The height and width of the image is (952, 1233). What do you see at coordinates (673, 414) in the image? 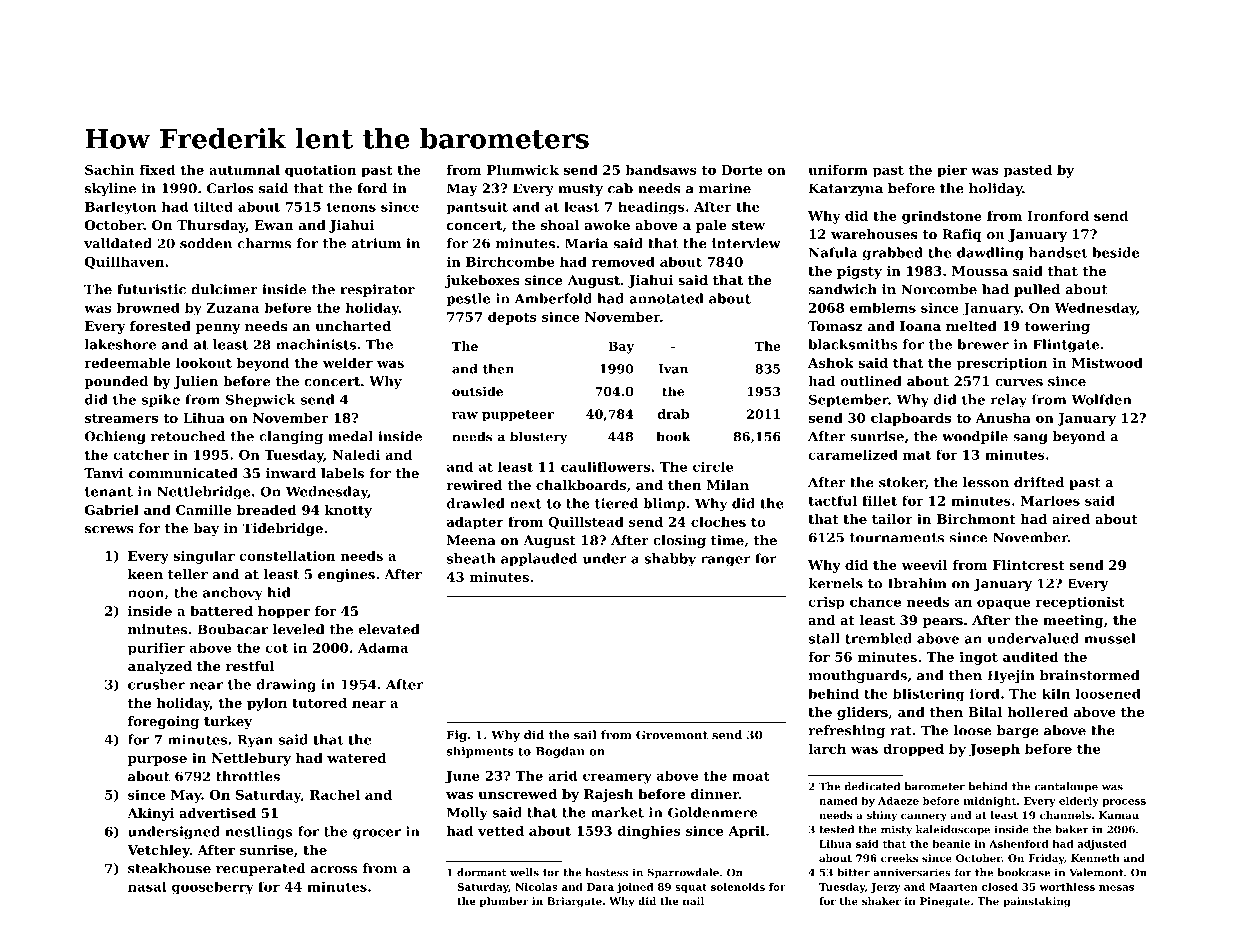
I see `drab` at bounding box center [673, 414].
